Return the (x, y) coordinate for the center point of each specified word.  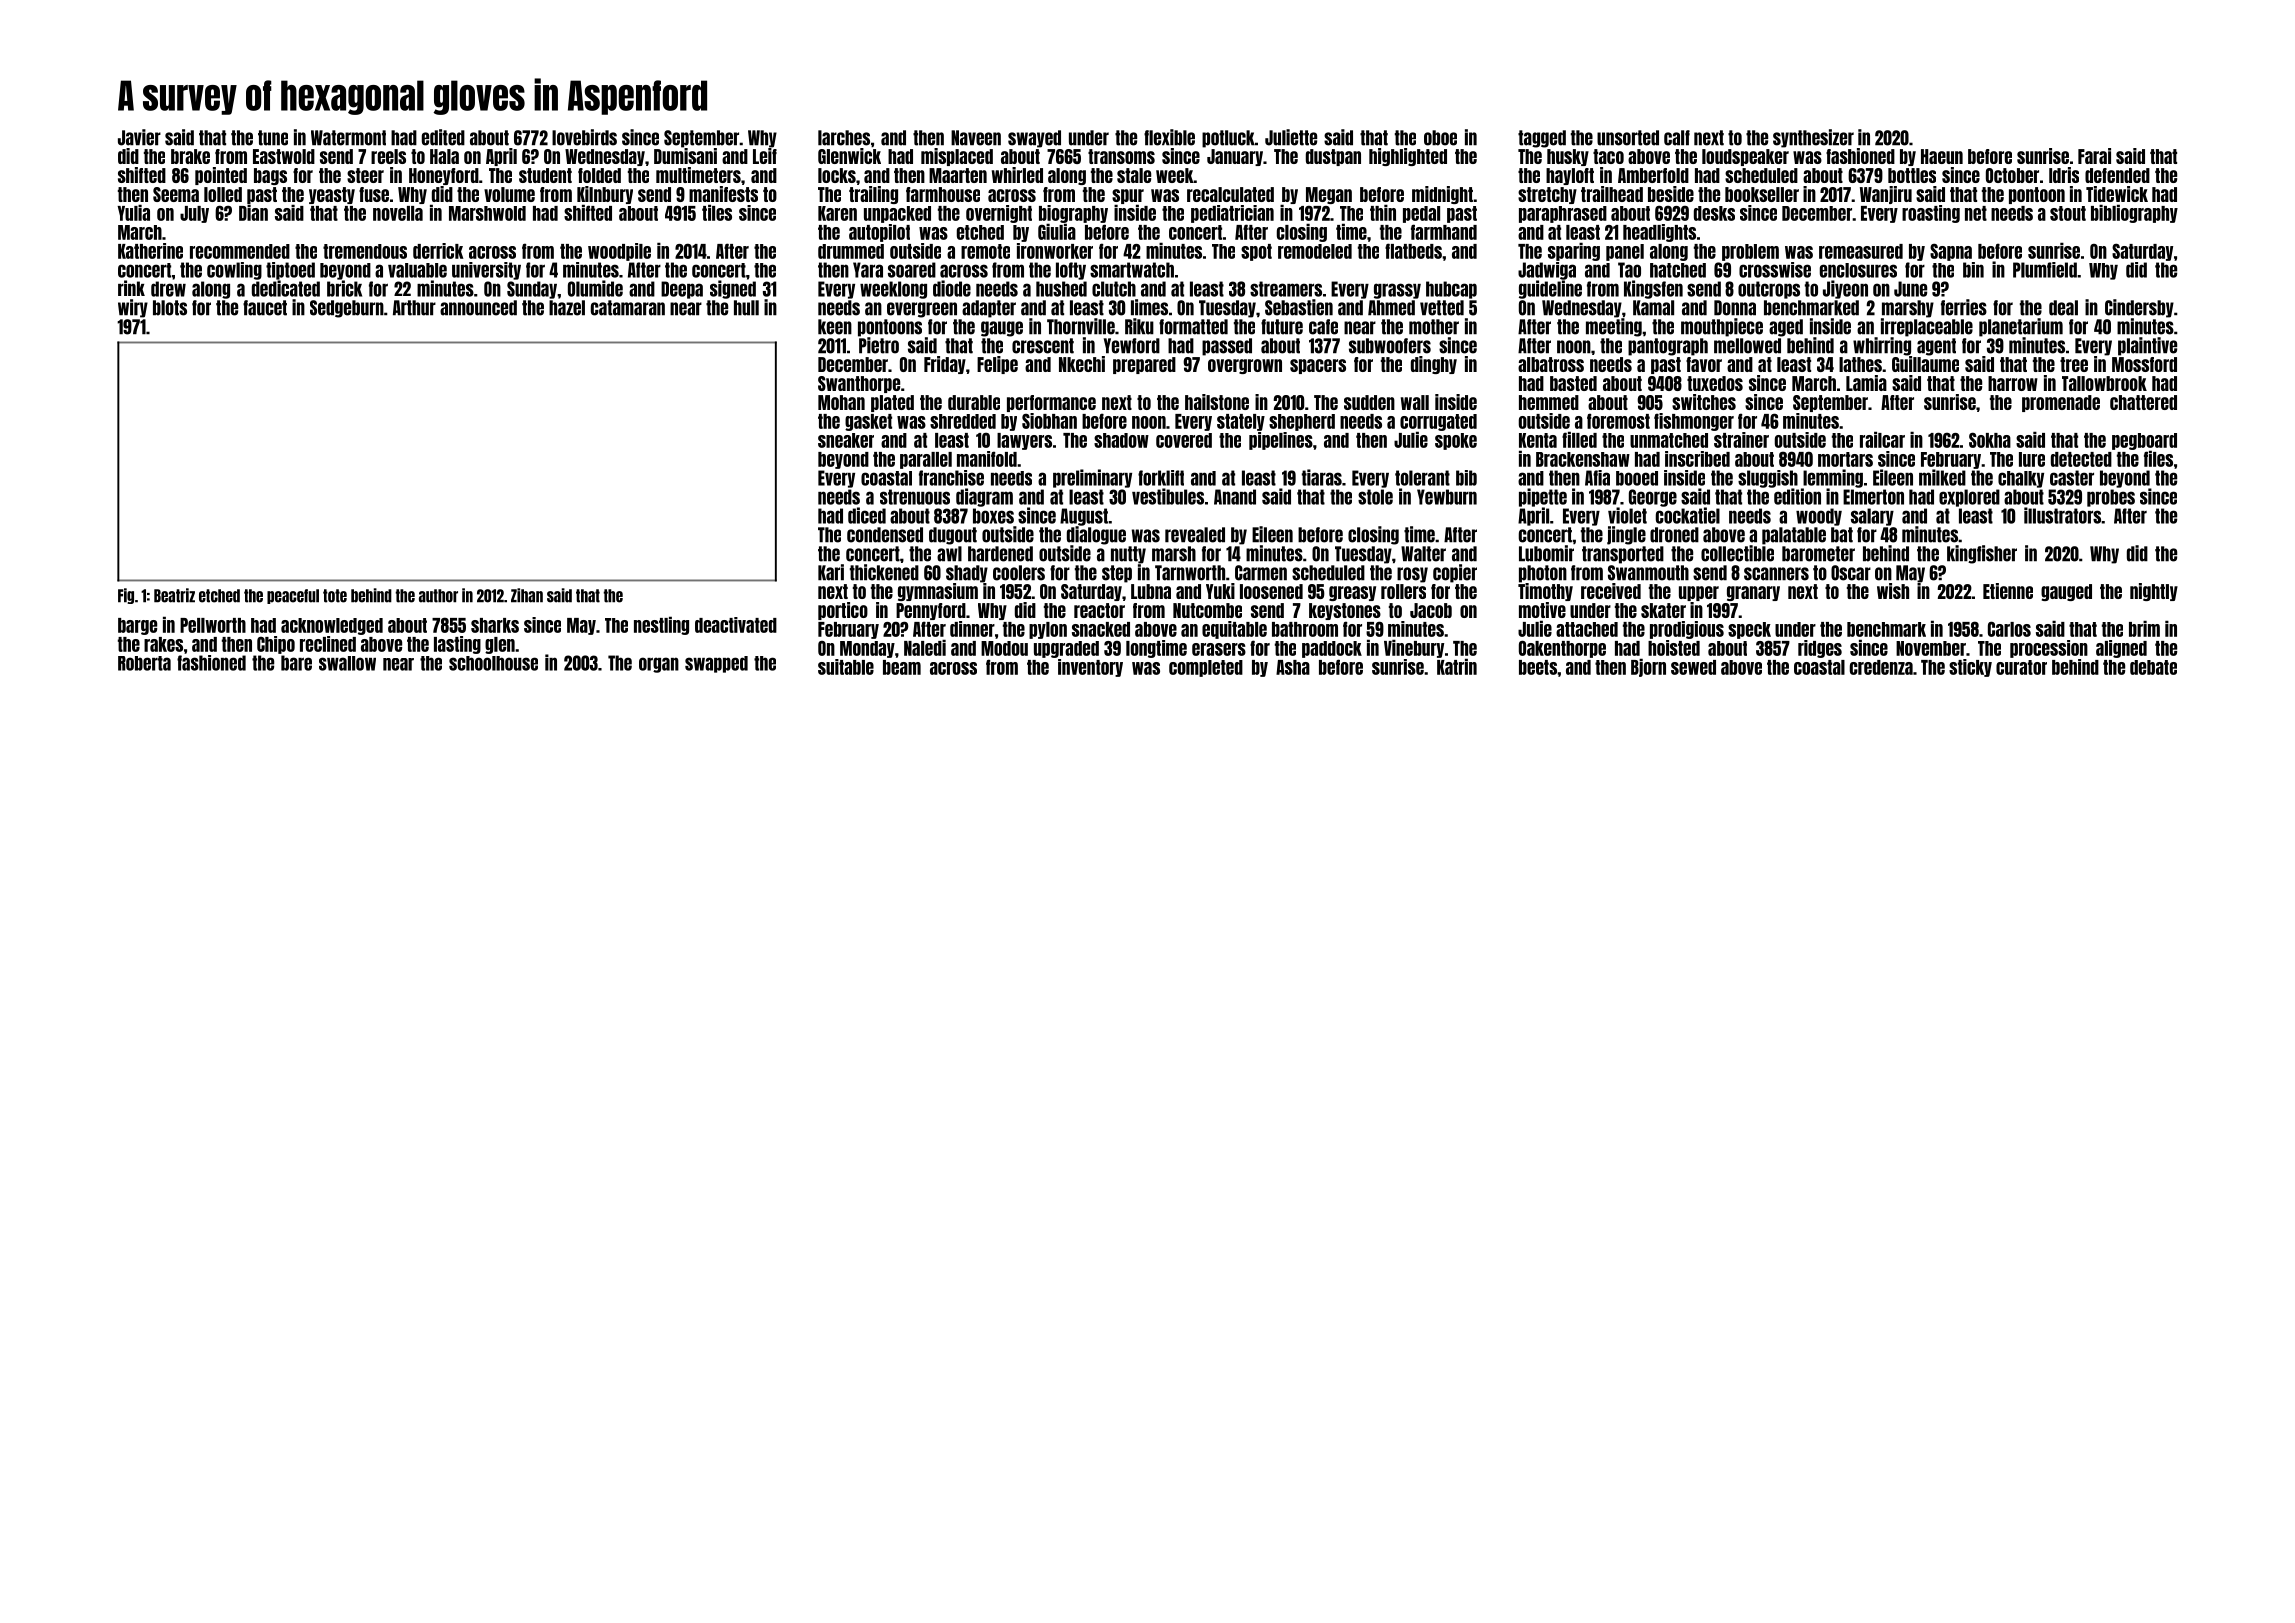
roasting (1931, 214)
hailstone (1217, 402)
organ (659, 665)
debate (2153, 667)
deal (2063, 308)
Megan (1329, 195)
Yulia (133, 212)
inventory (1090, 668)
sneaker (846, 440)
